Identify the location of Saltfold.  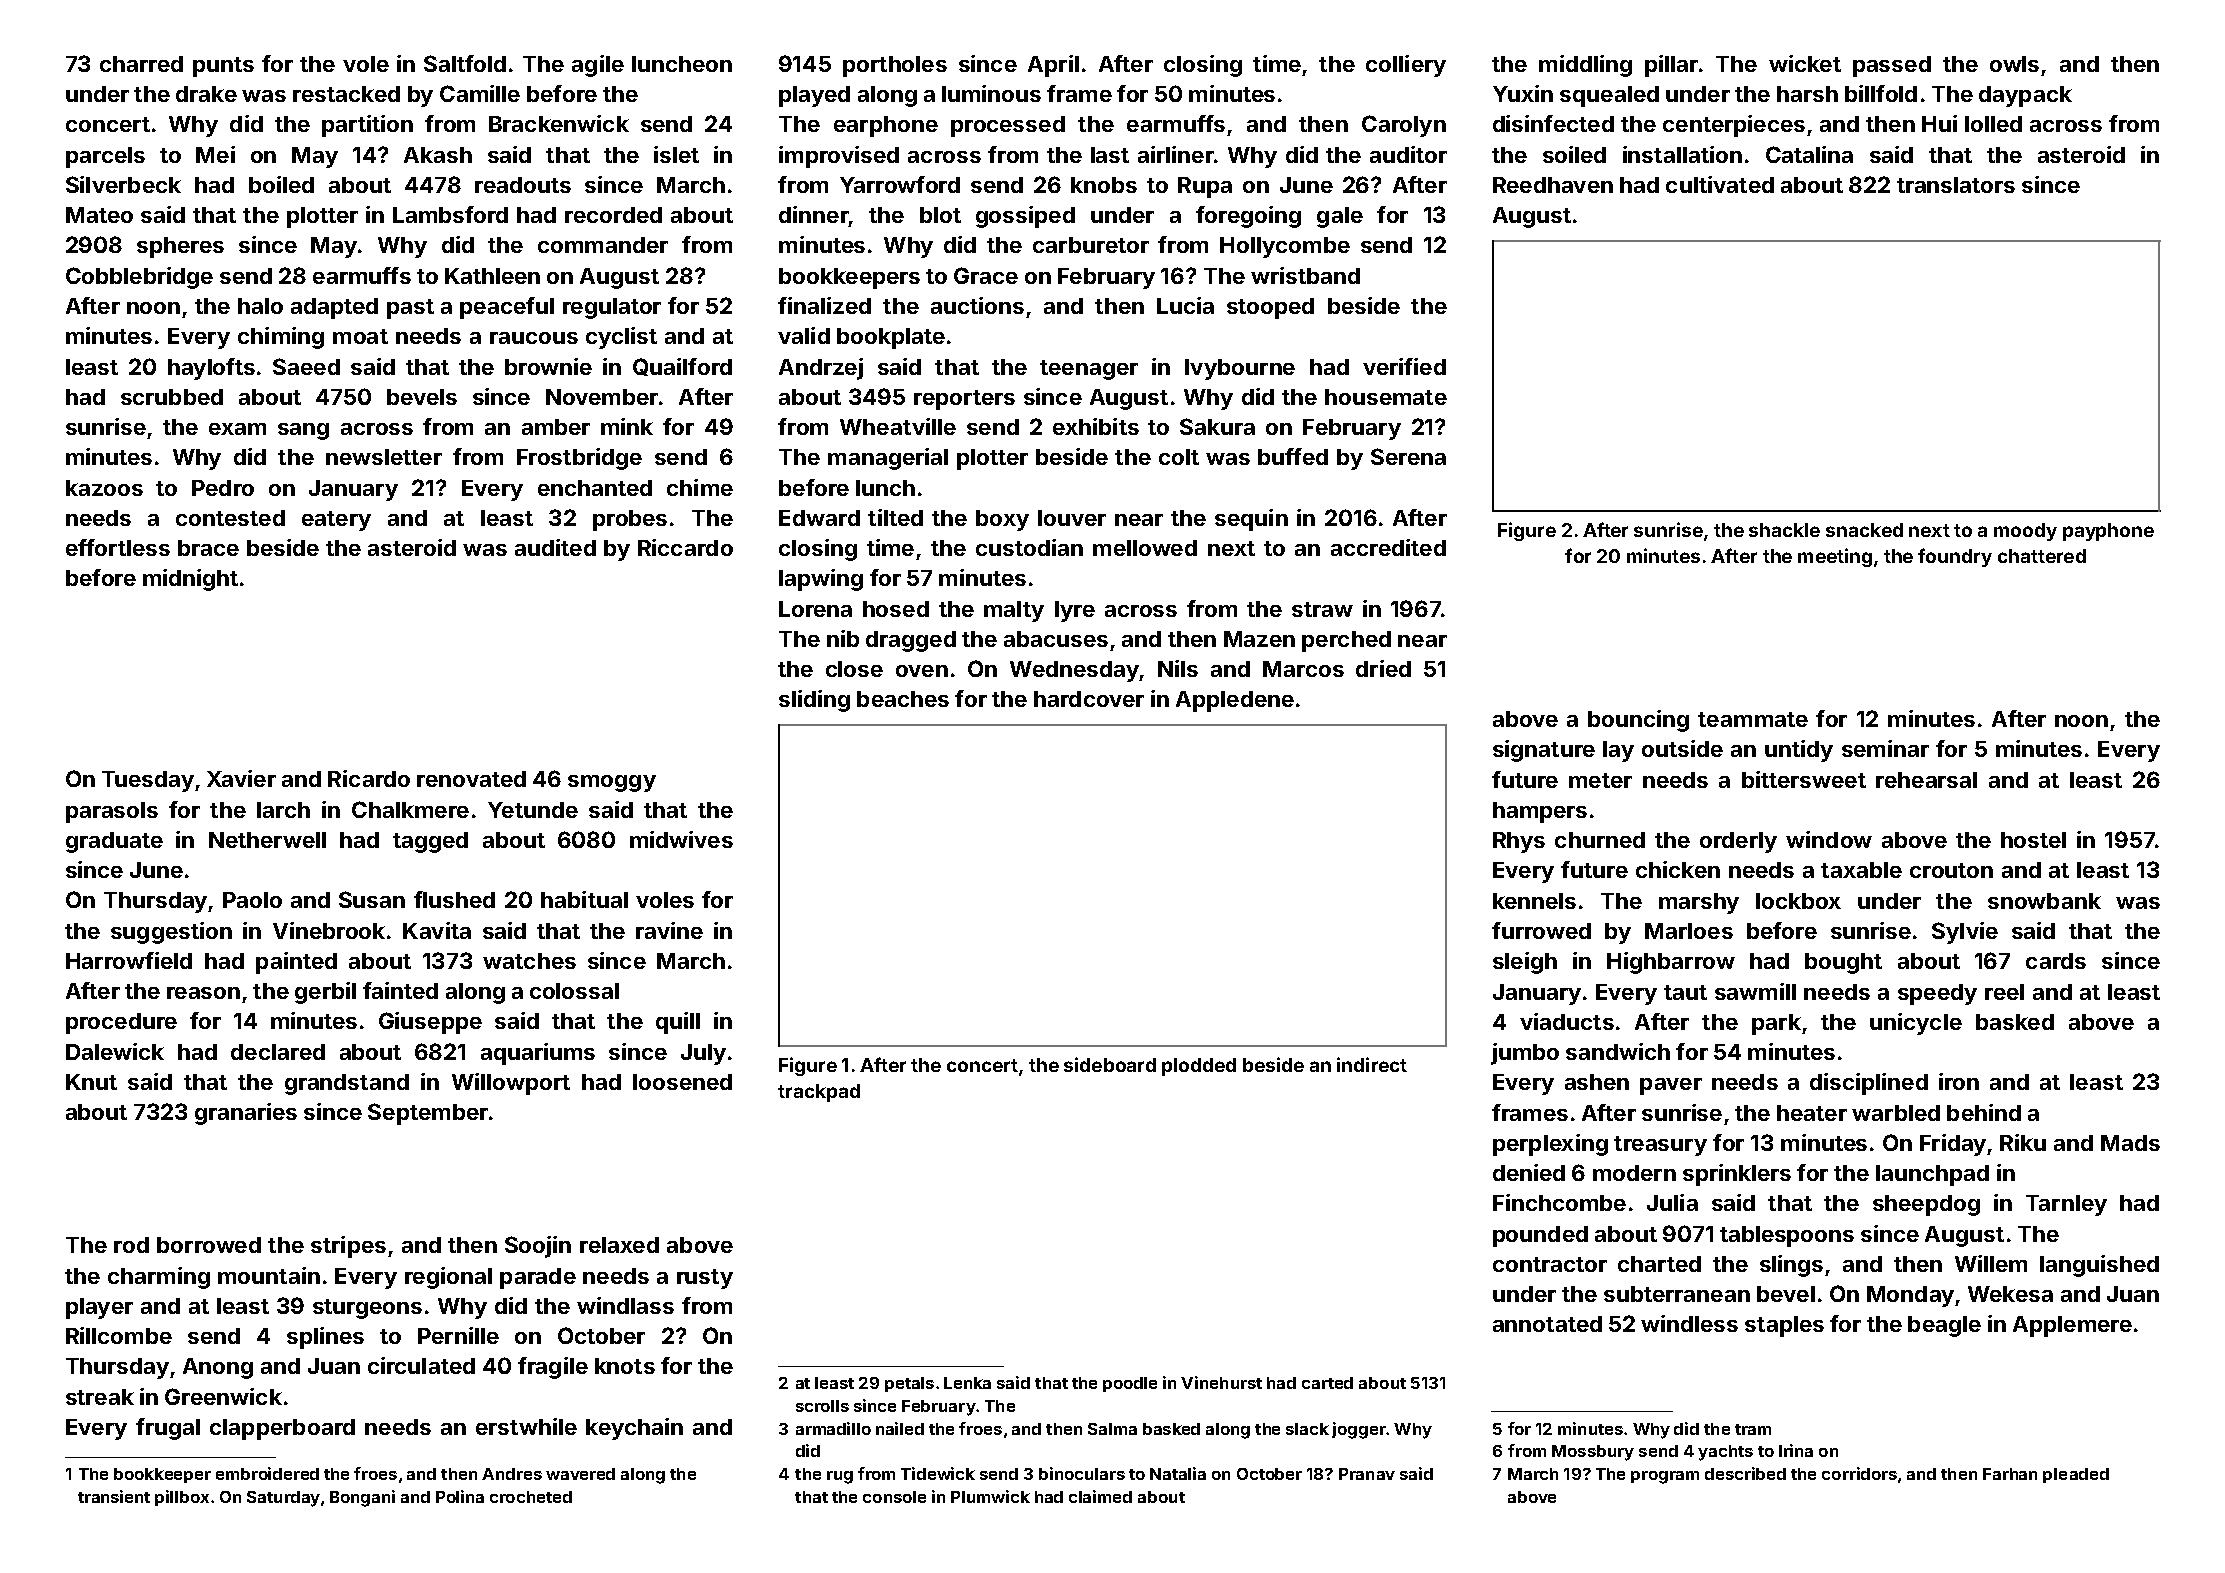
(465, 63).
